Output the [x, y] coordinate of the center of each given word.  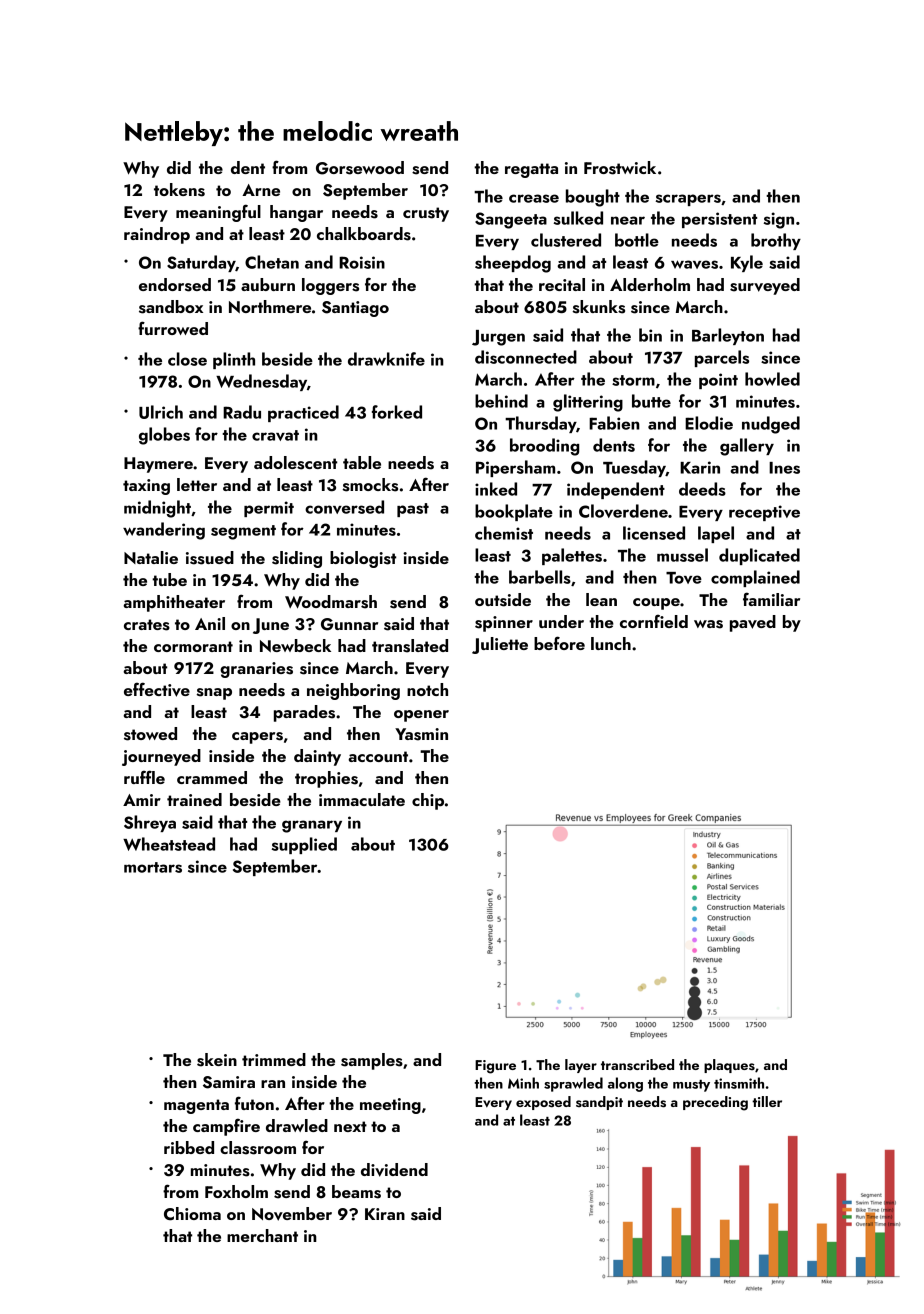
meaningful [218, 213]
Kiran [385, 1214]
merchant [262, 1235]
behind [501, 401]
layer [581, 1066]
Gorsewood [360, 168]
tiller [767, 1101]
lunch [611, 643]
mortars [153, 867]
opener [421, 716]
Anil [210, 623]
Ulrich [161, 412]
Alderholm [650, 284]
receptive [764, 513]
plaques [729, 1066]
